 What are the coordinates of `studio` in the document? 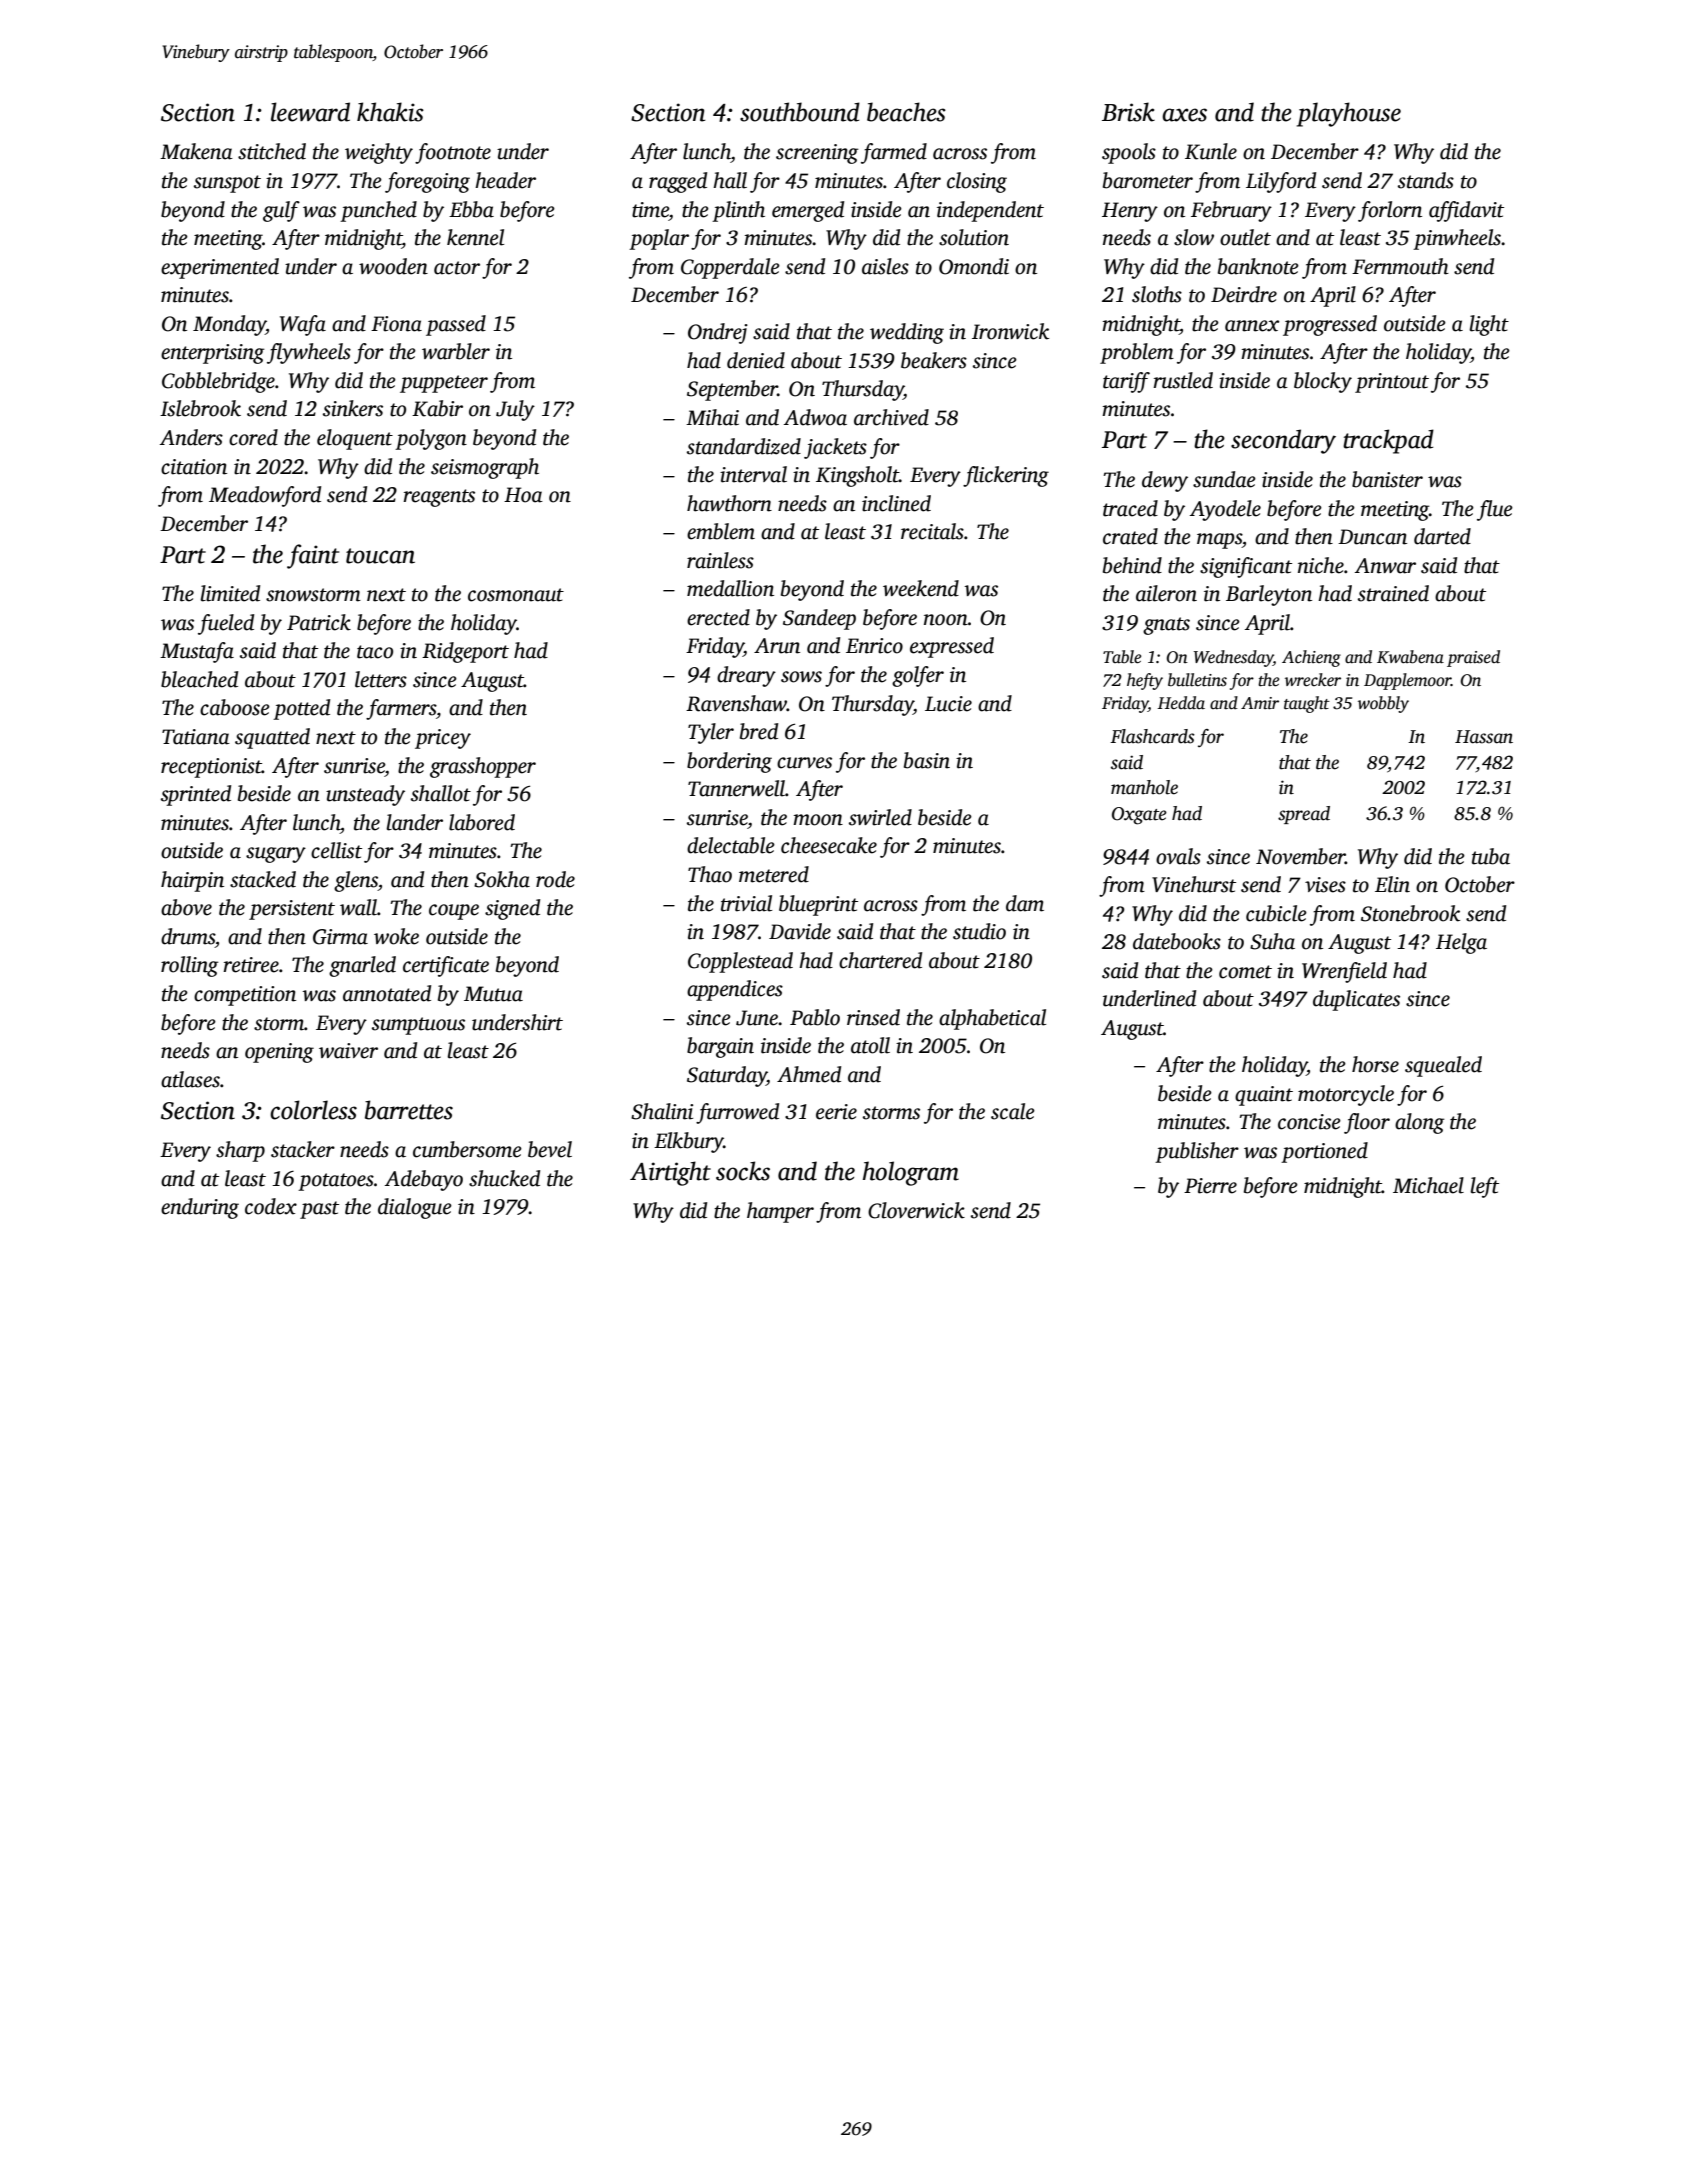 It's located at (979, 931).
